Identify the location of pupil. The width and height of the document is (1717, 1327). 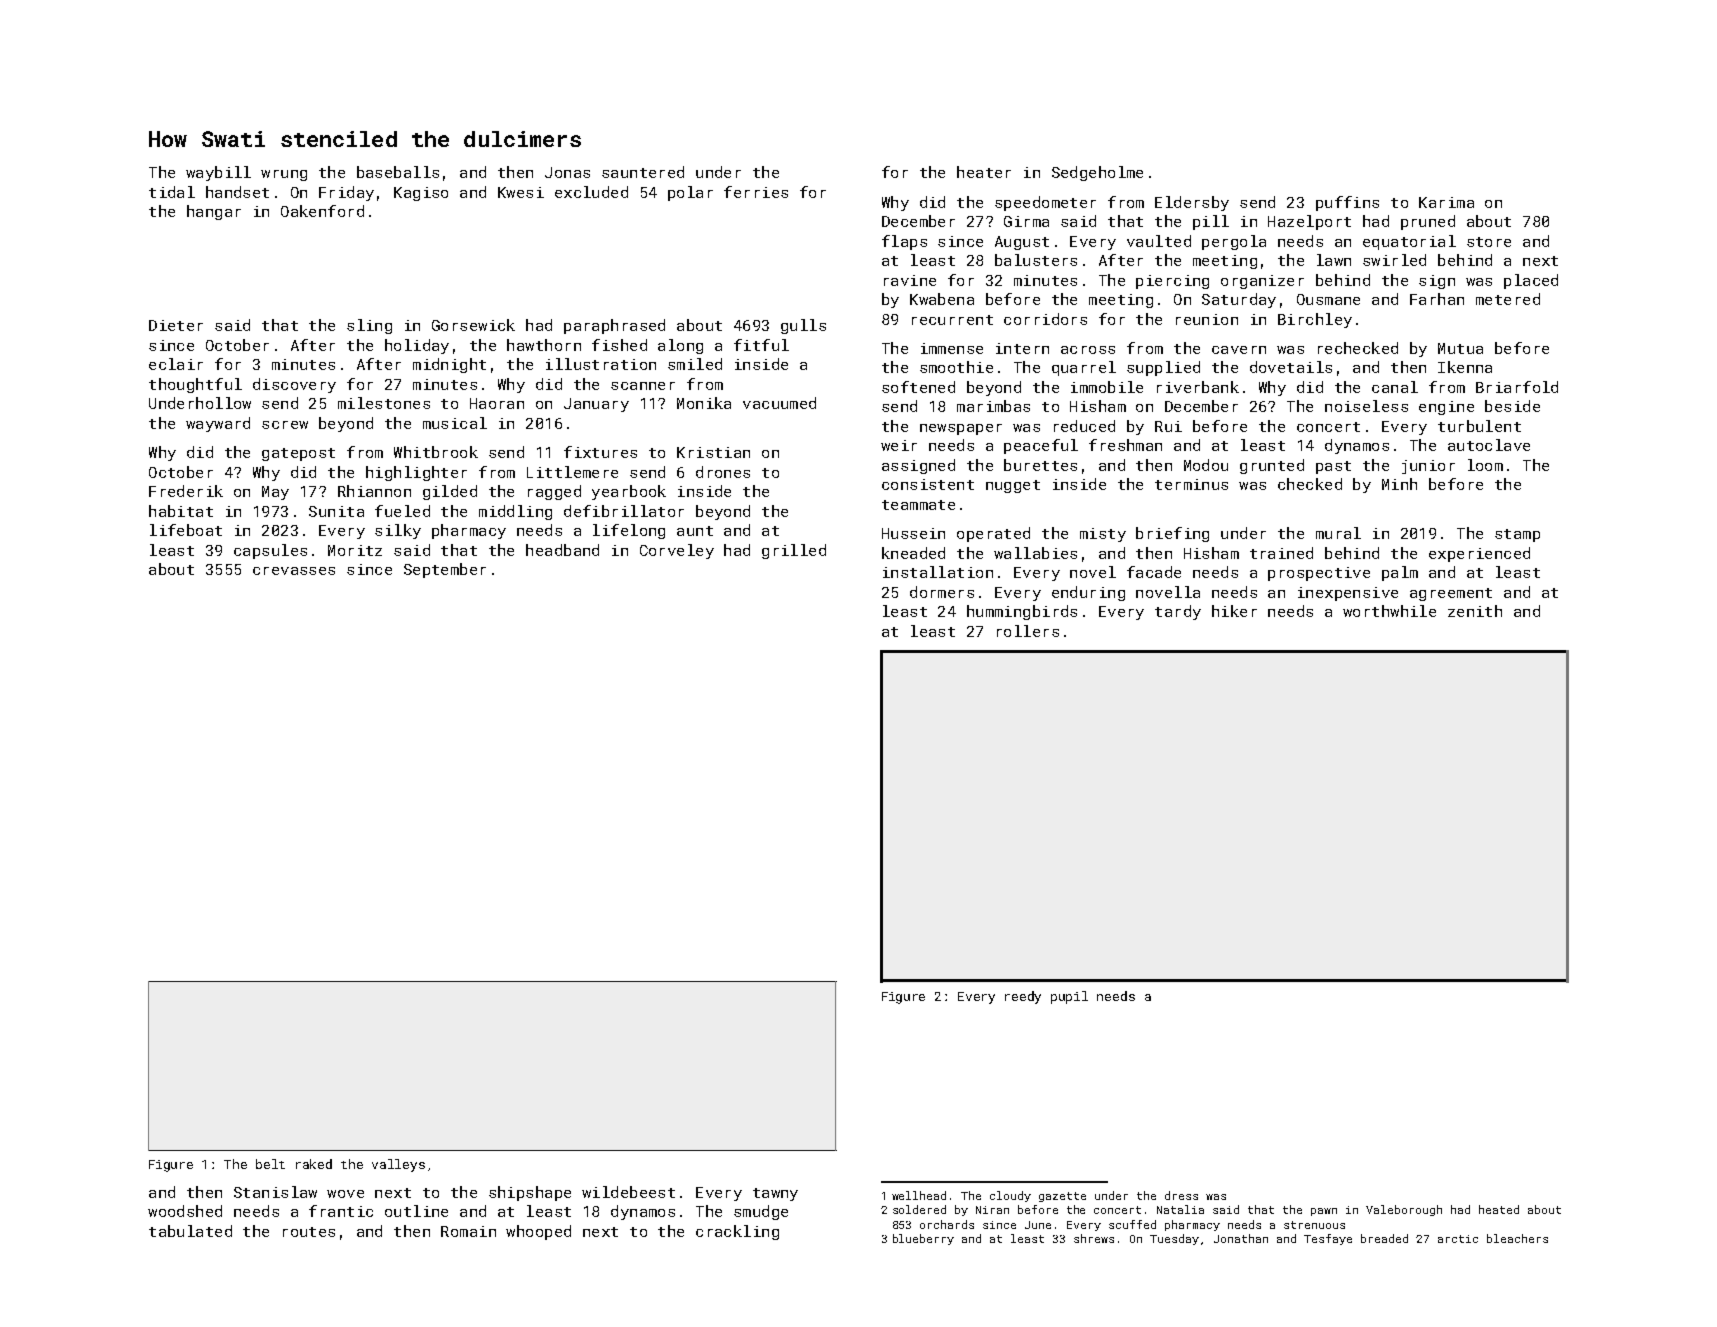
(1069, 997).
